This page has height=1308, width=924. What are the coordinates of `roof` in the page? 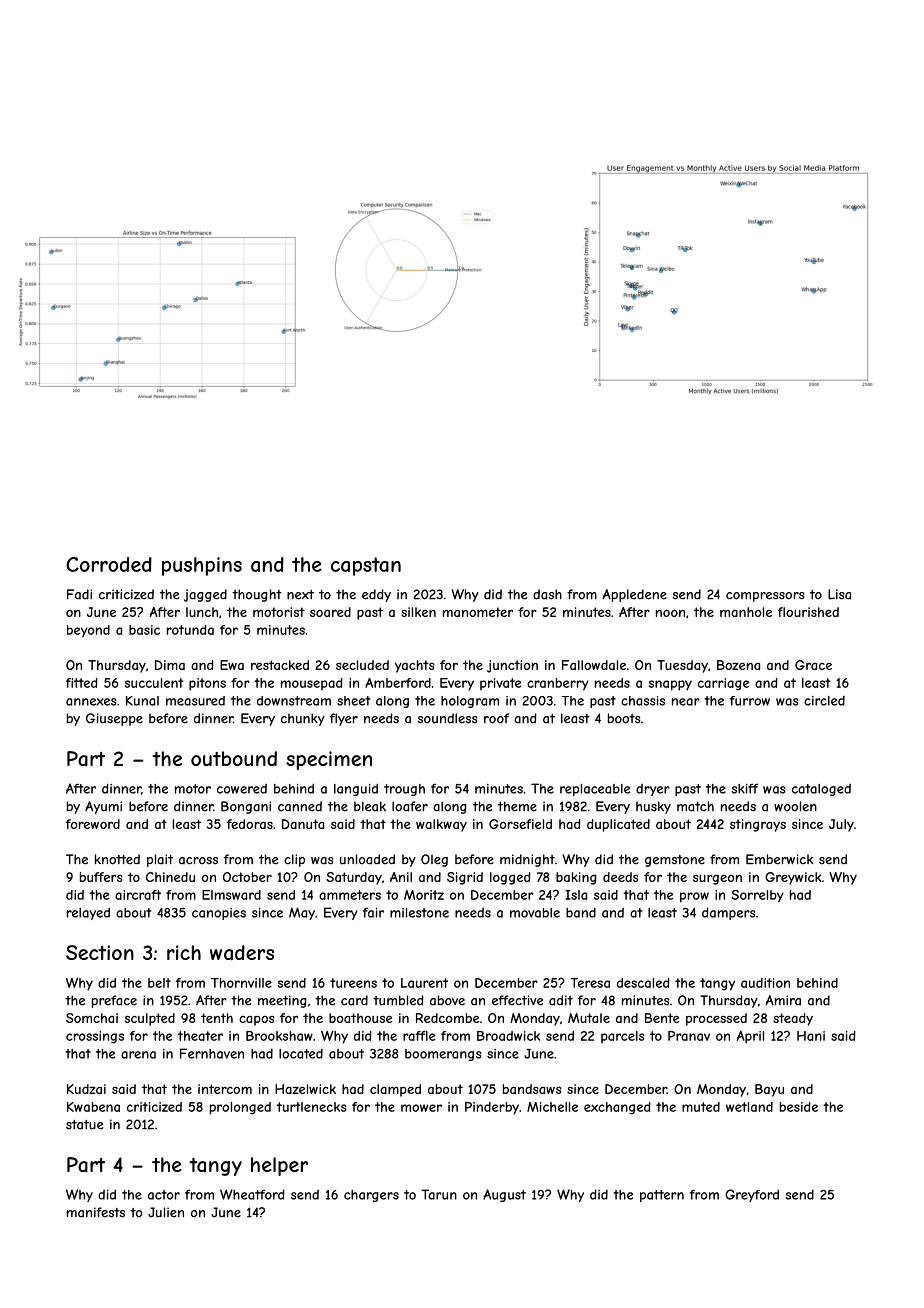 It's located at (496, 718).
